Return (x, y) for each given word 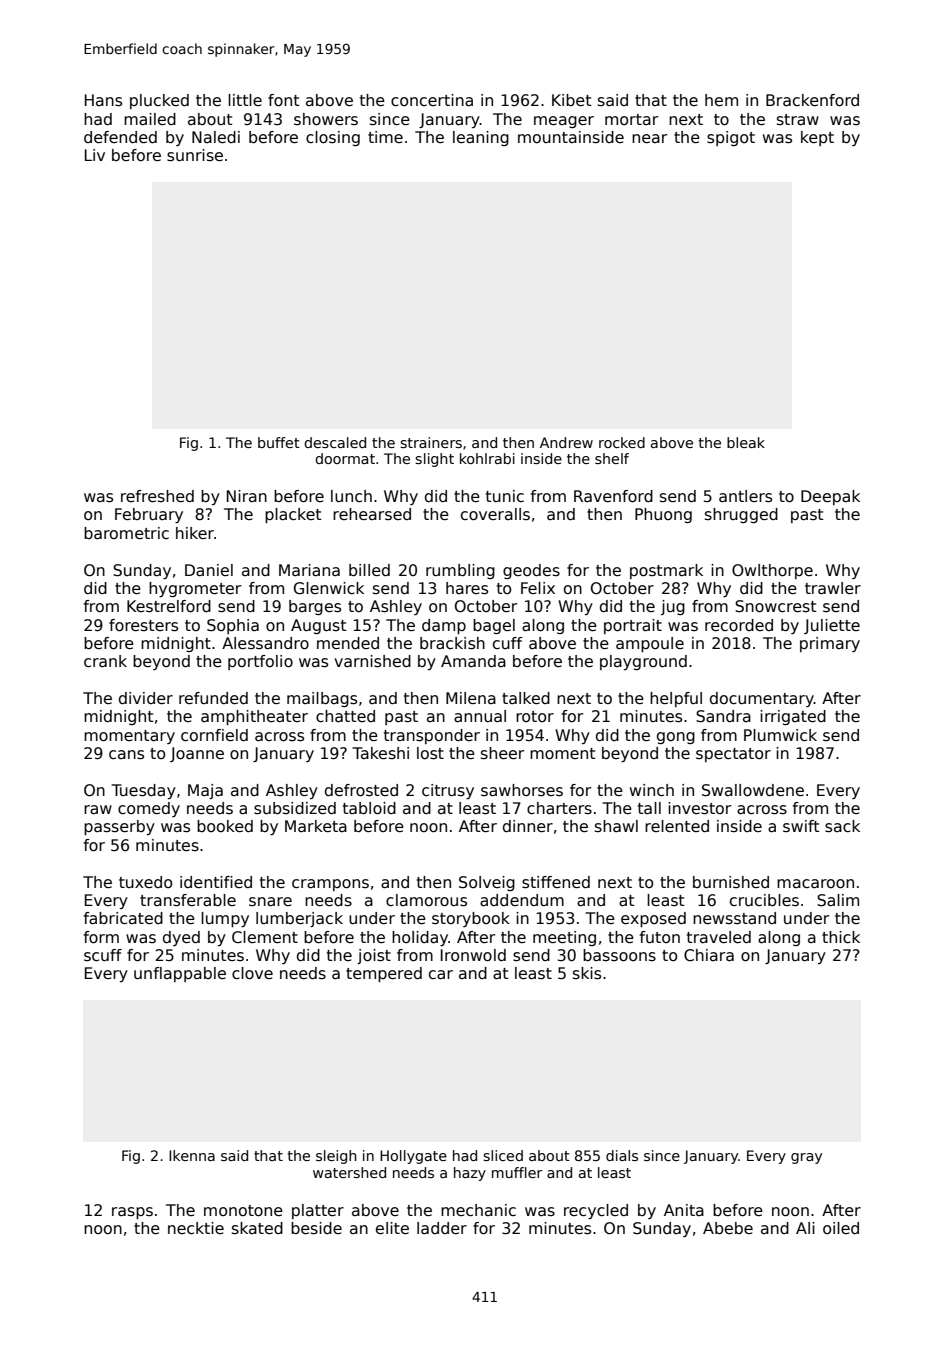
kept (817, 138)
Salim (838, 900)
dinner (528, 826)
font (284, 100)
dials (622, 1155)
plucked (159, 101)
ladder (442, 1228)
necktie (196, 1228)
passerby (119, 827)
